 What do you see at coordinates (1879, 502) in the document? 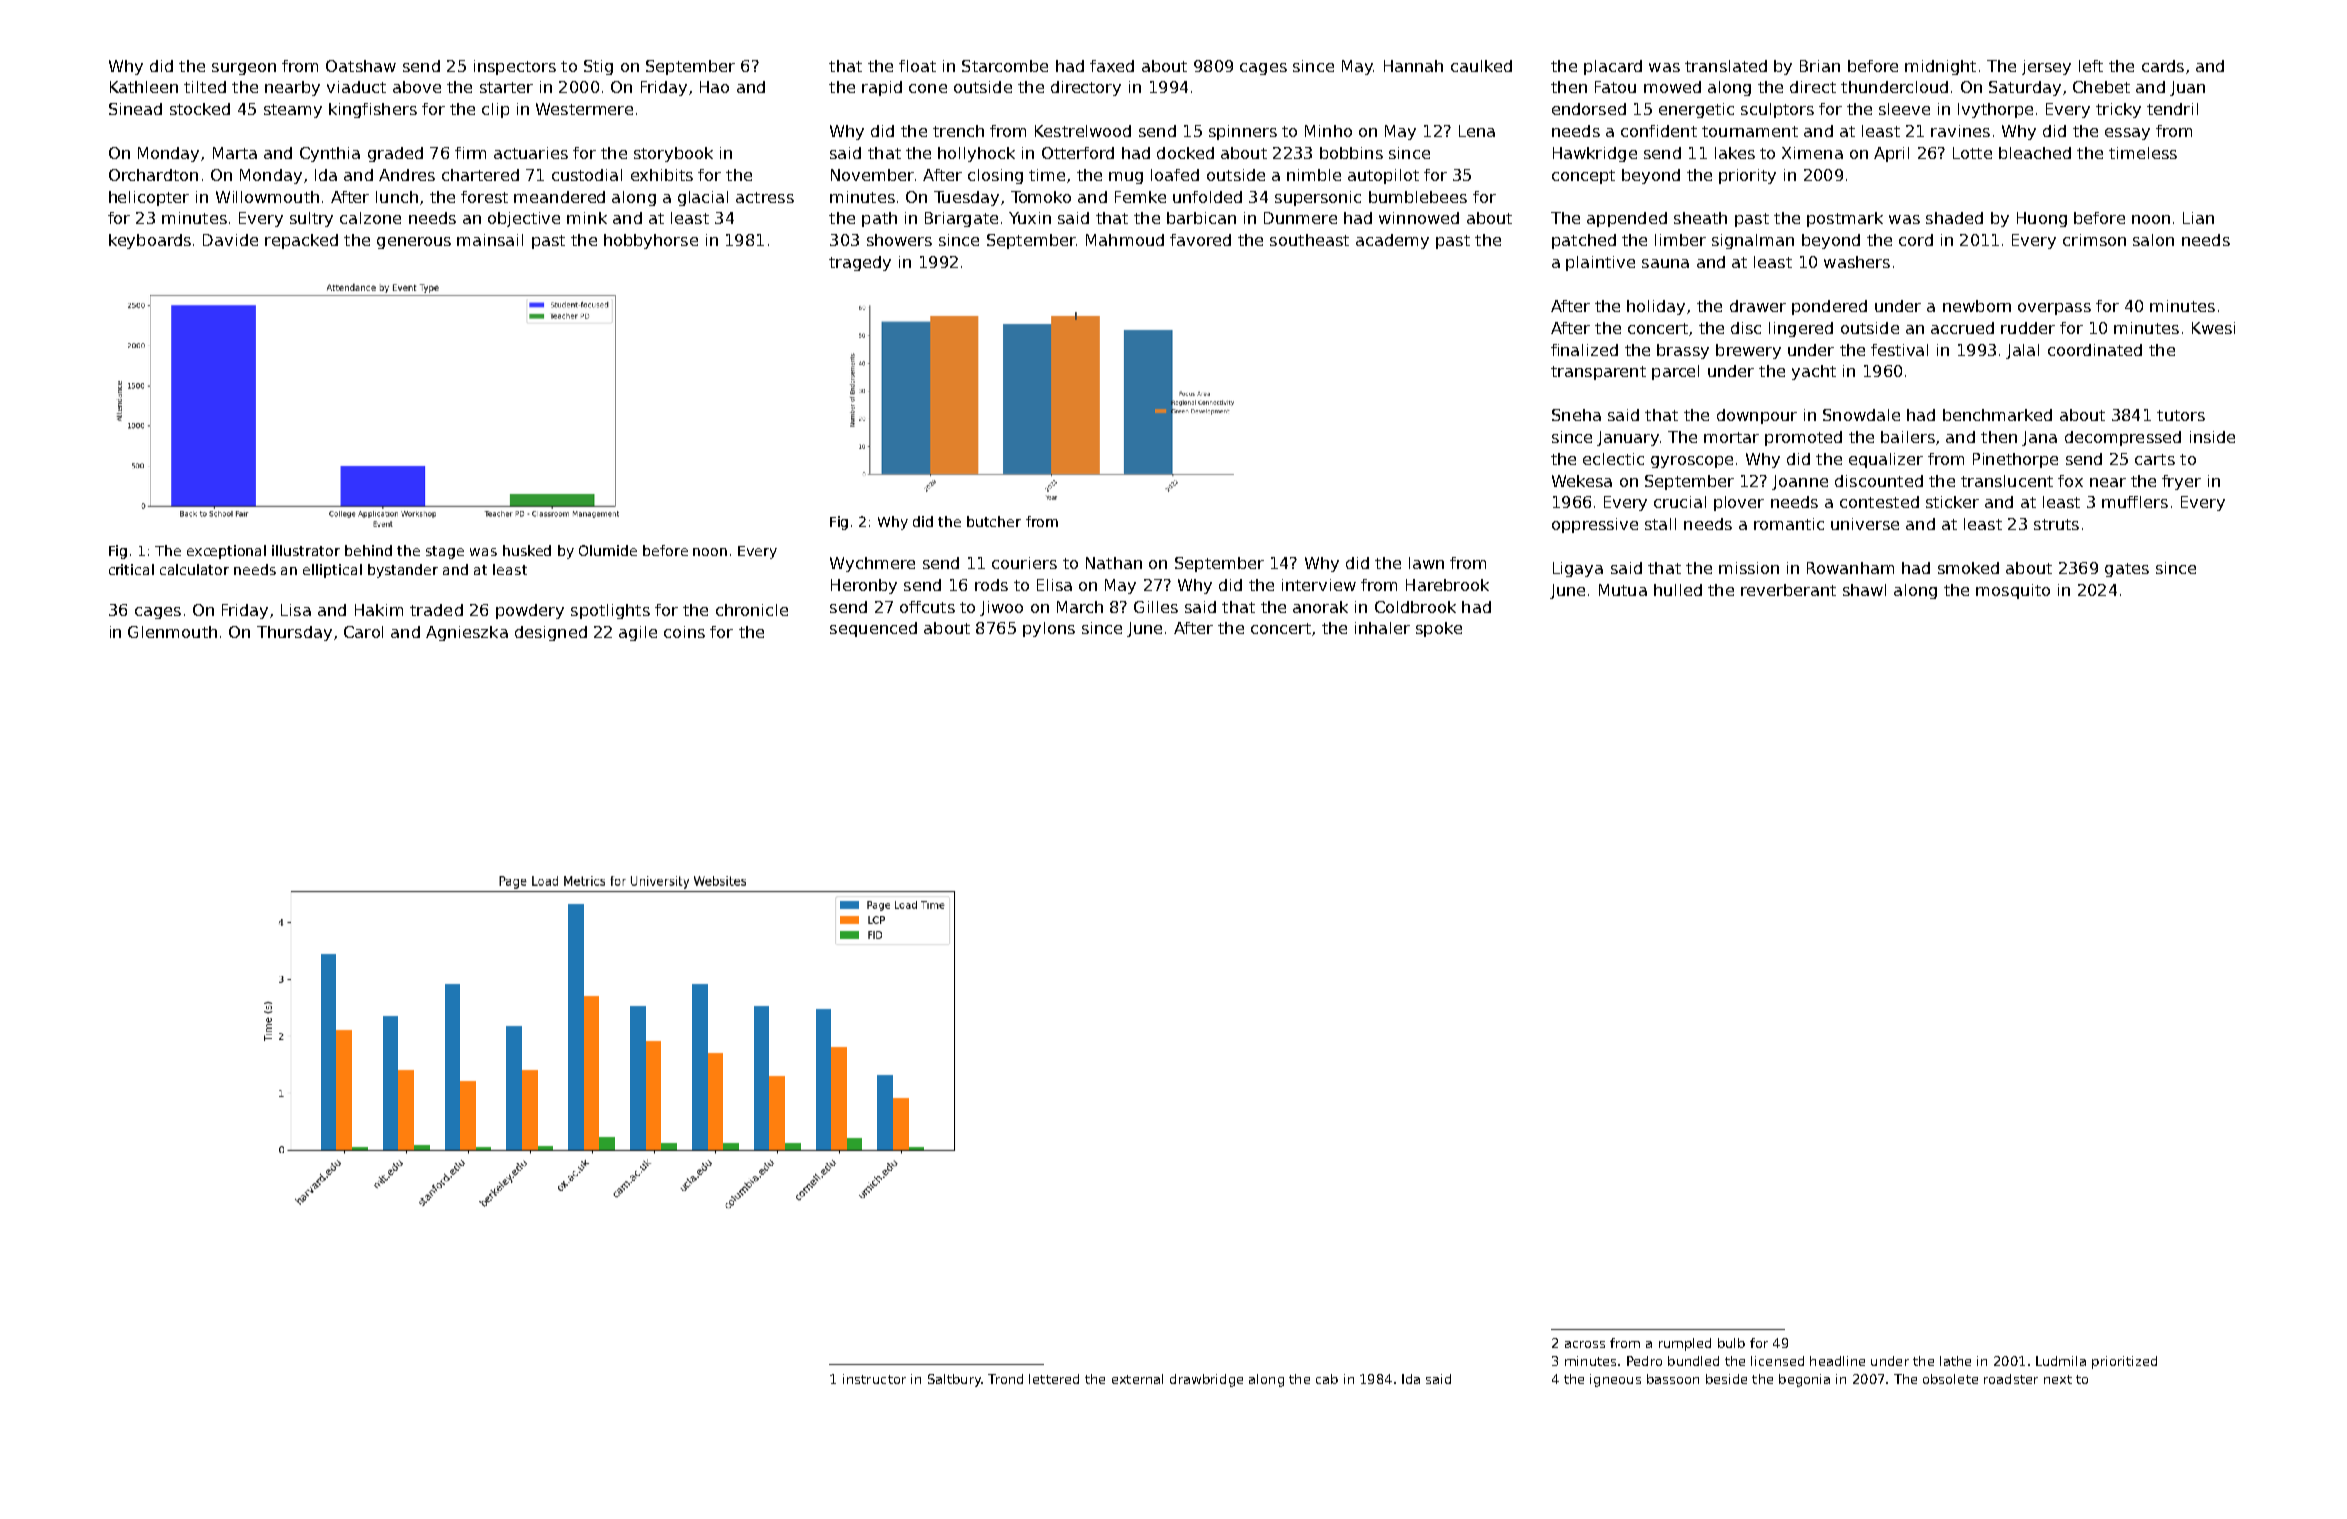
I see `contested` at bounding box center [1879, 502].
